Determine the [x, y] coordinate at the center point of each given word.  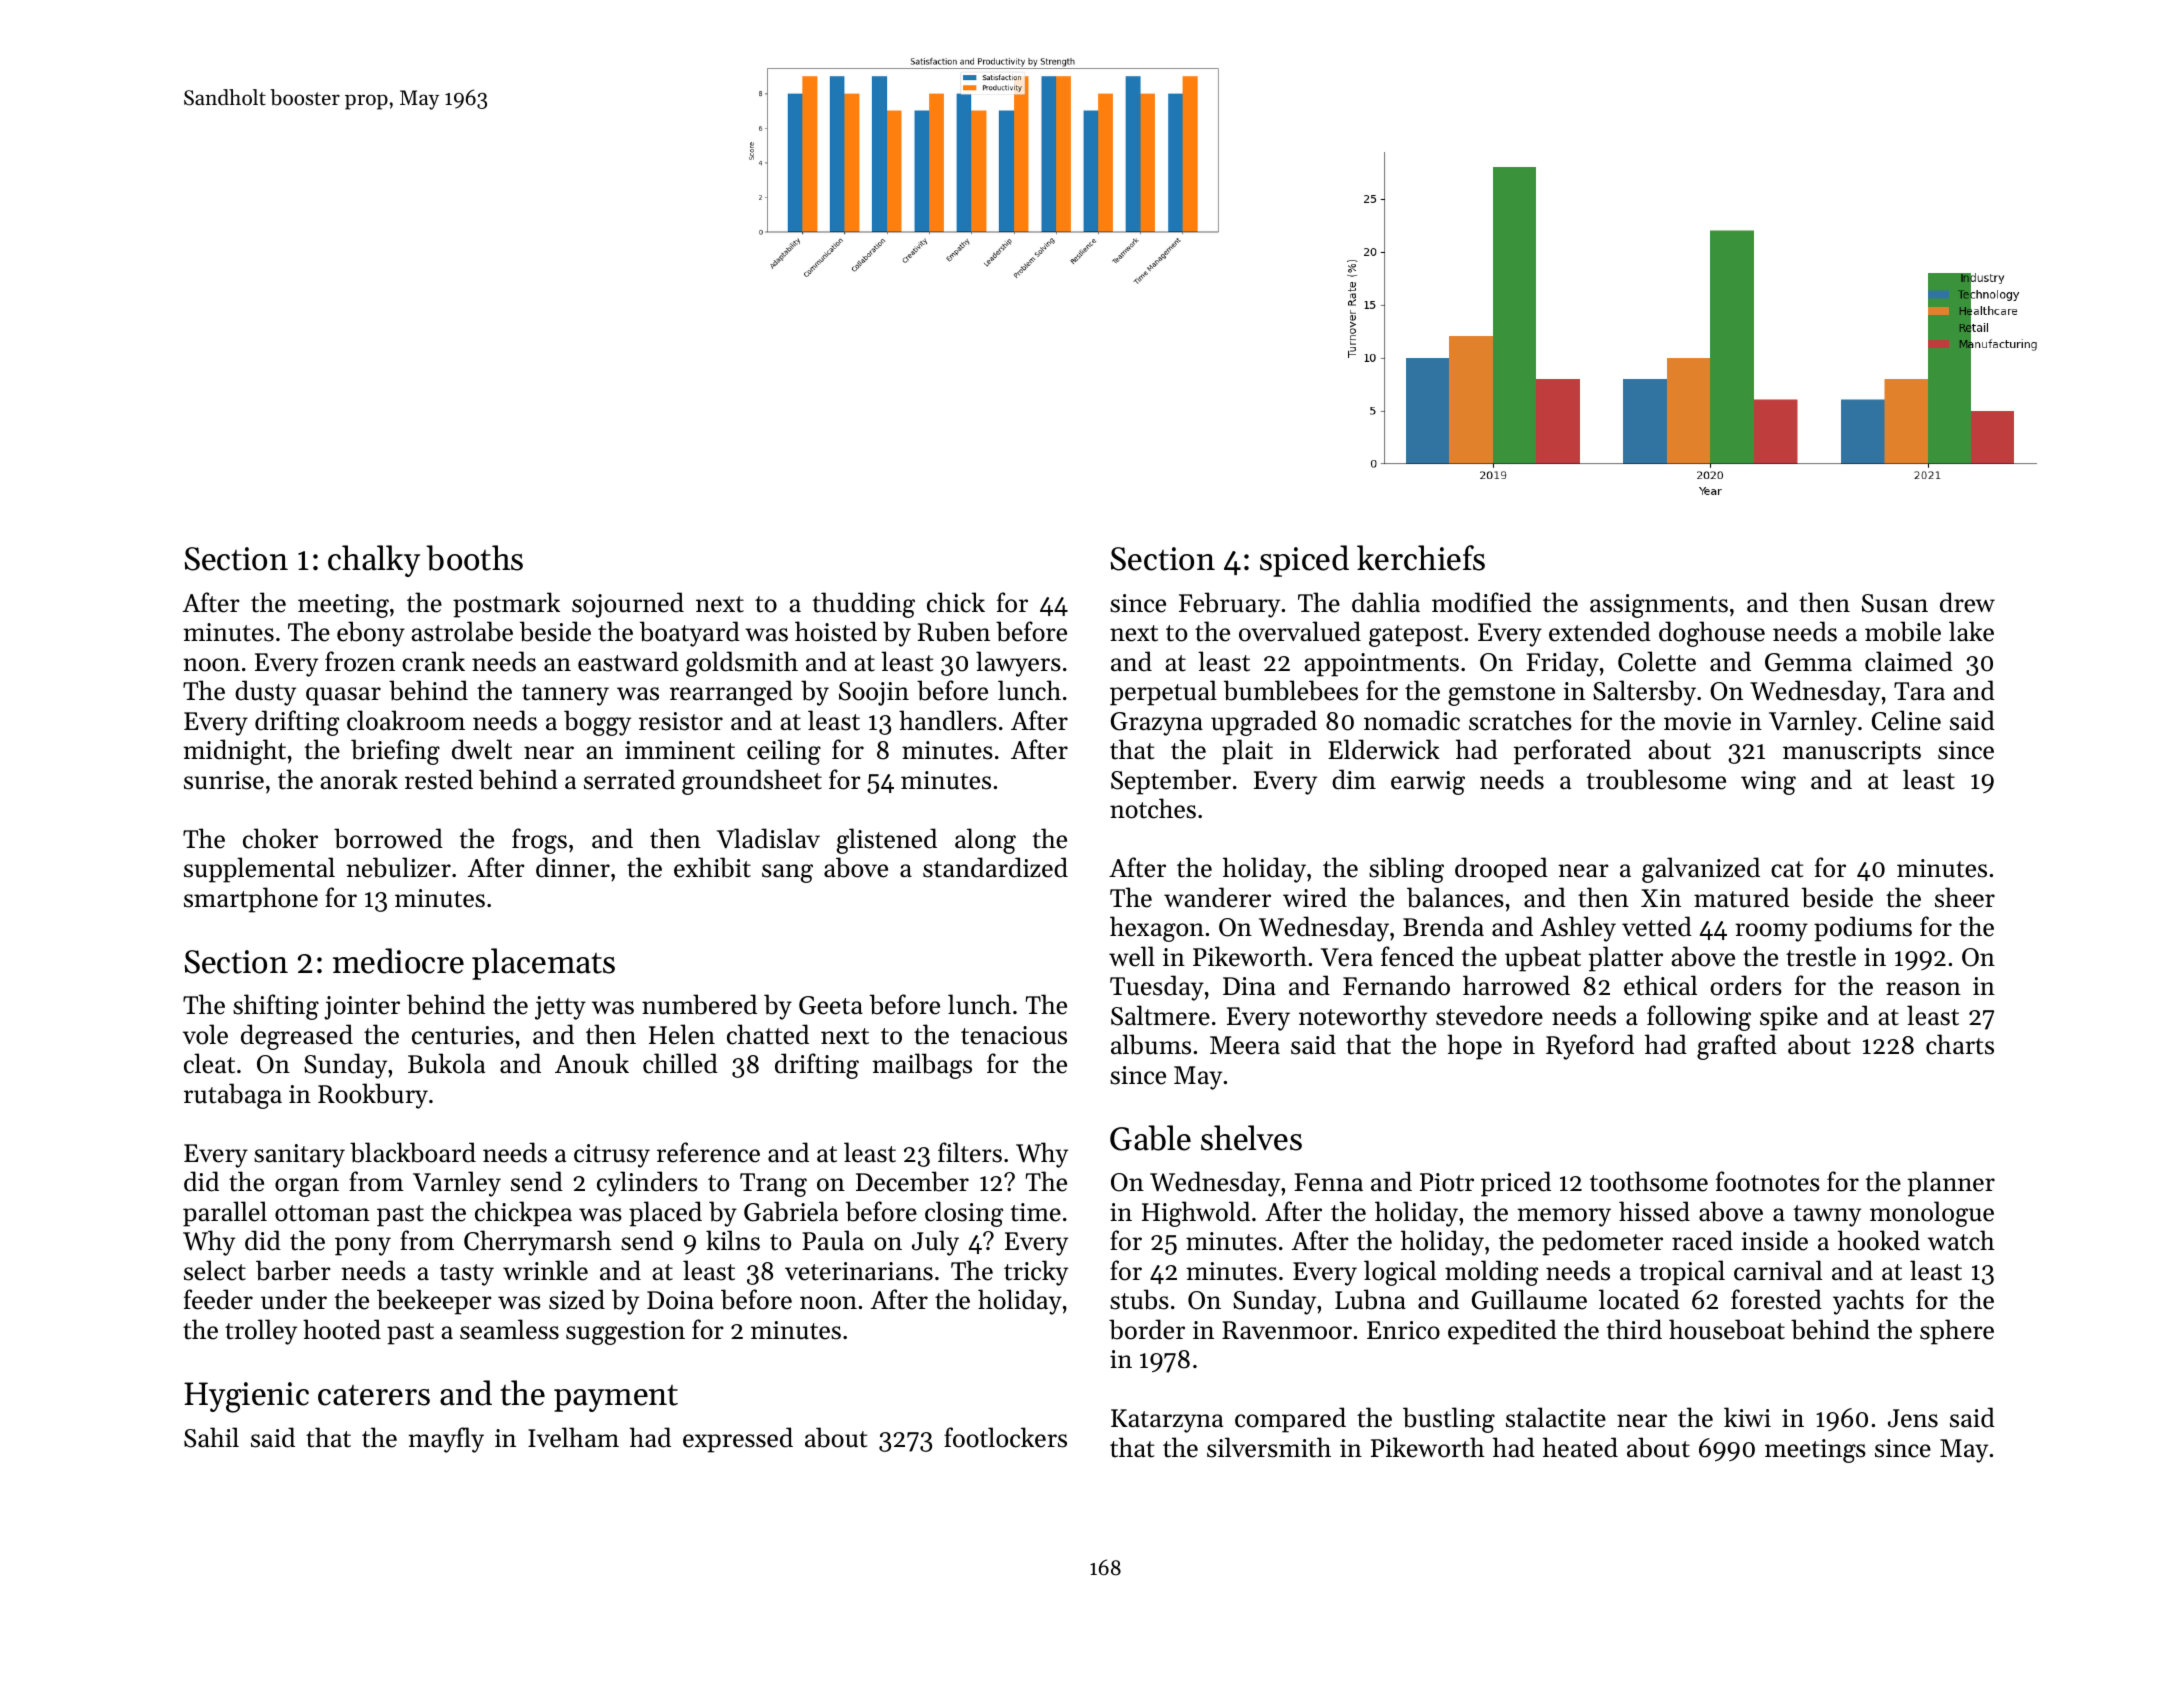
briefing [395, 752]
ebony [371, 634]
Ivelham [573, 1437]
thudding [864, 605]
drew [1967, 602]
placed [665, 1214]
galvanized [1701, 870]
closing [964, 1214]
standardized [995, 867]
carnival [1778, 1270]
